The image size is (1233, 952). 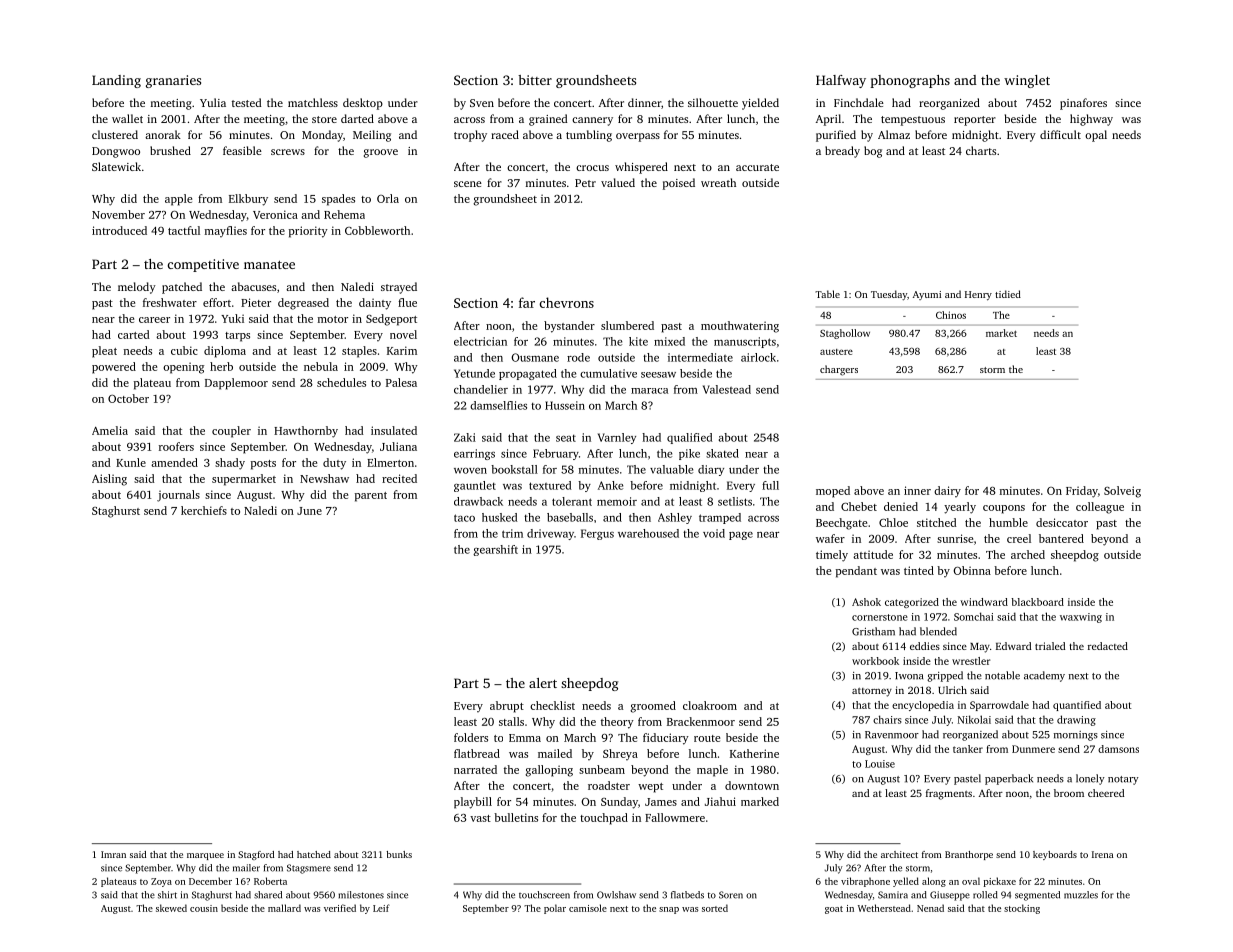 I want to click on textured, so click(x=550, y=485).
